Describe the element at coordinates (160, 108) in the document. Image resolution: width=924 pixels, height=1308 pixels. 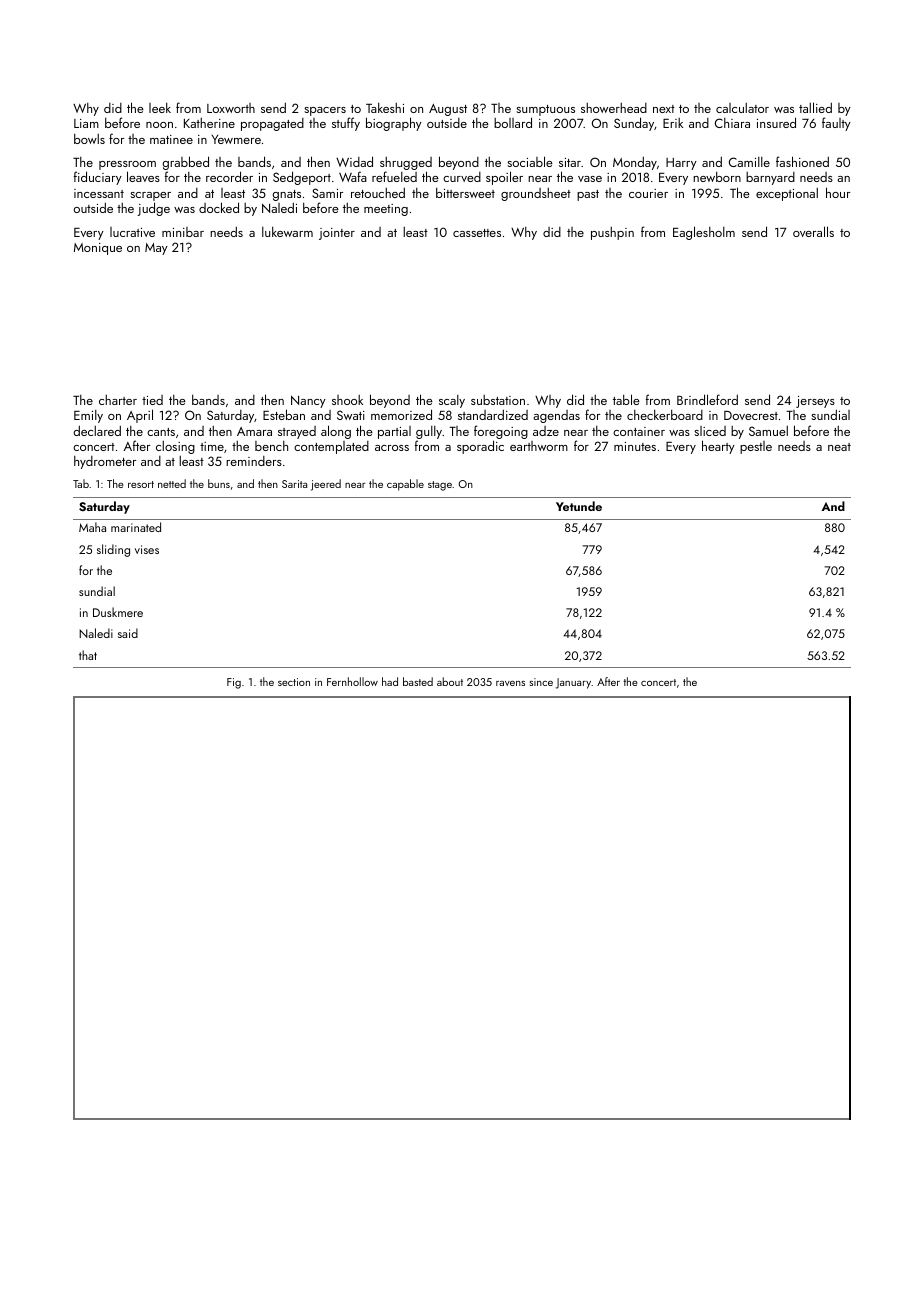
I see `leek` at that location.
